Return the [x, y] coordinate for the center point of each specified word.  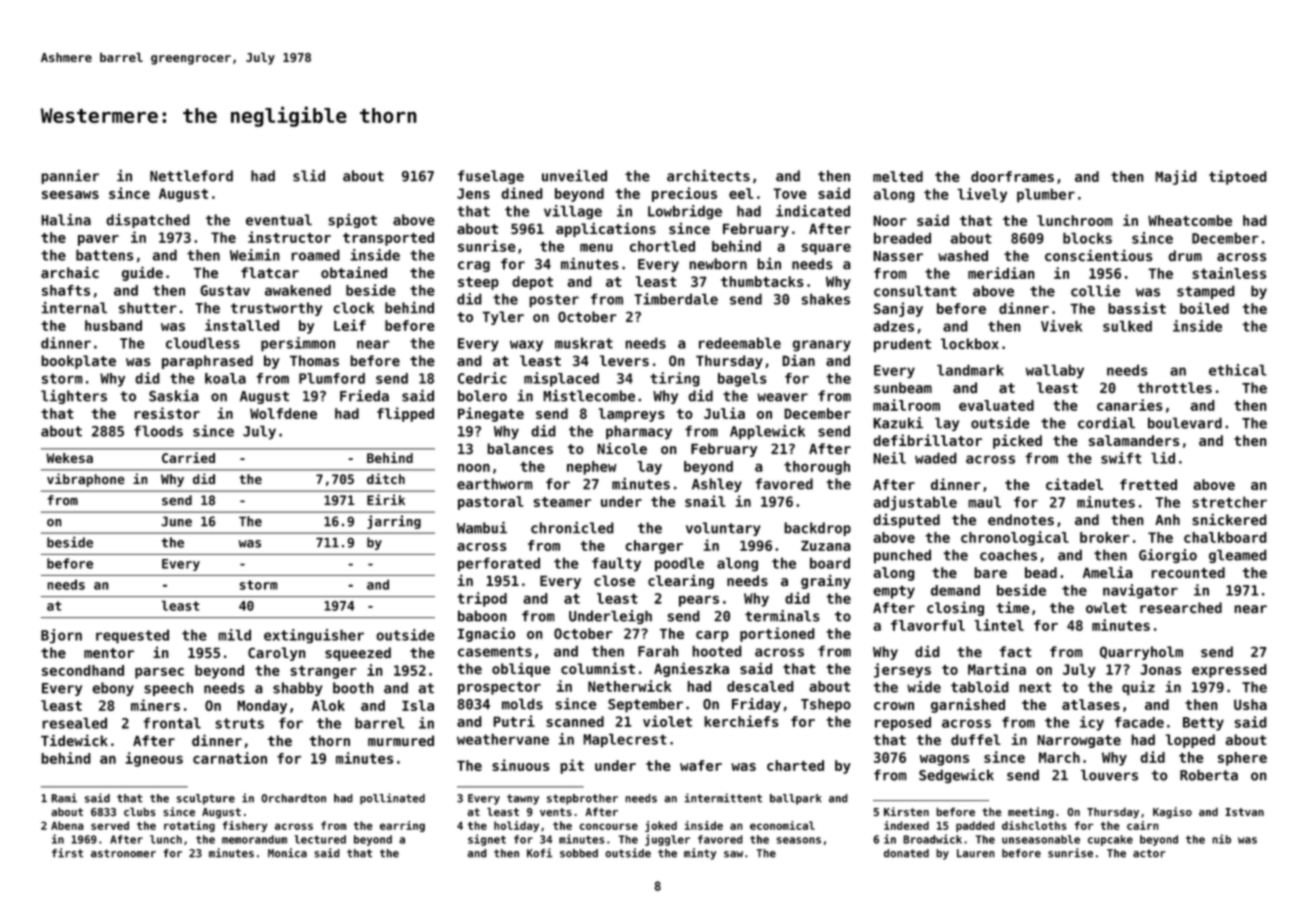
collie [1095, 291]
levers [624, 360]
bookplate [78, 362]
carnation [230, 758]
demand [955, 590]
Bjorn [61, 636]
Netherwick [630, 686]
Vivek [1061, 326]
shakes [826, 299]
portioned [777, 634]
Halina [66, 219]
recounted [1188, 572]
